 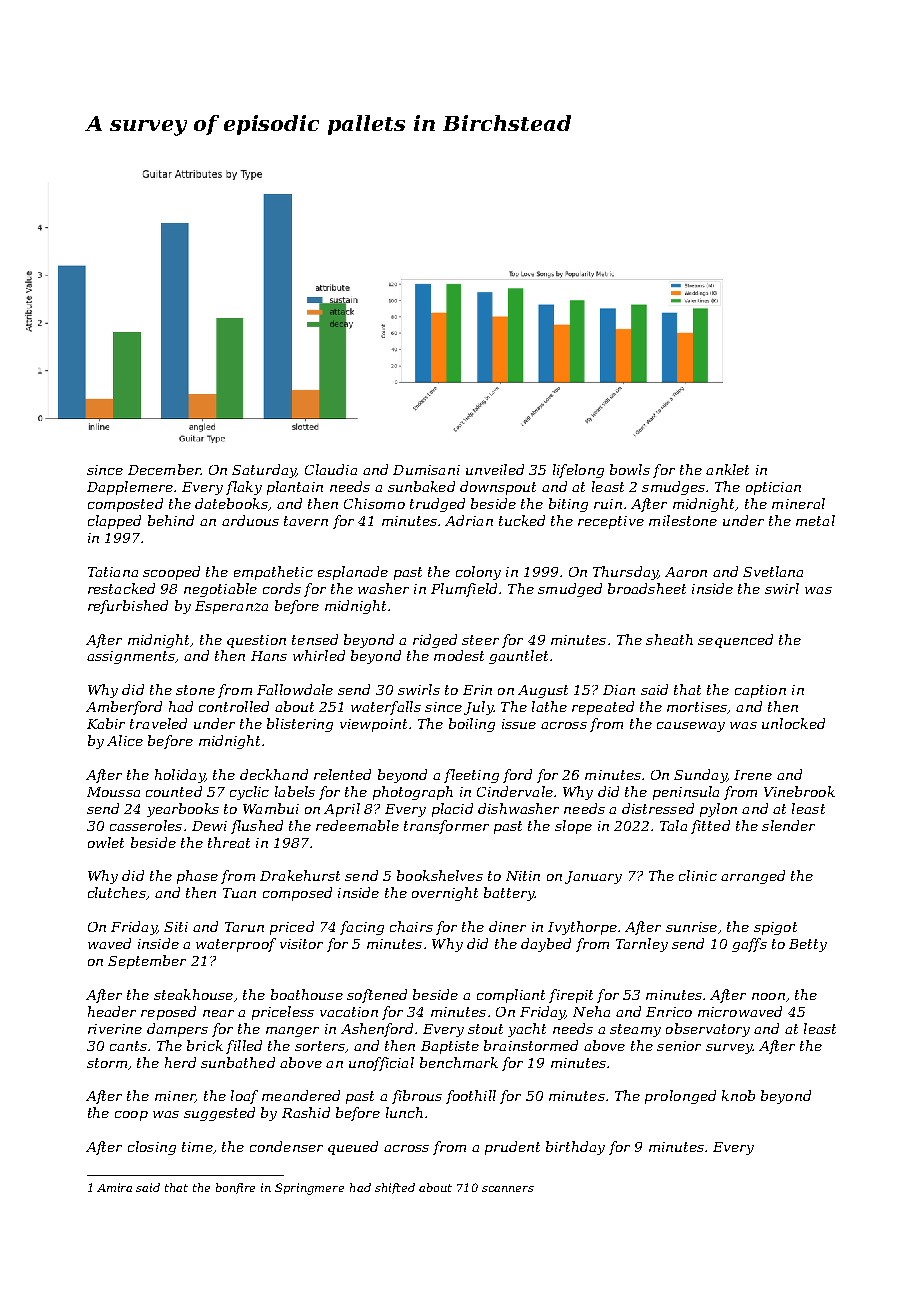 I want to click on Nitin, so click(x=523, y=876).
